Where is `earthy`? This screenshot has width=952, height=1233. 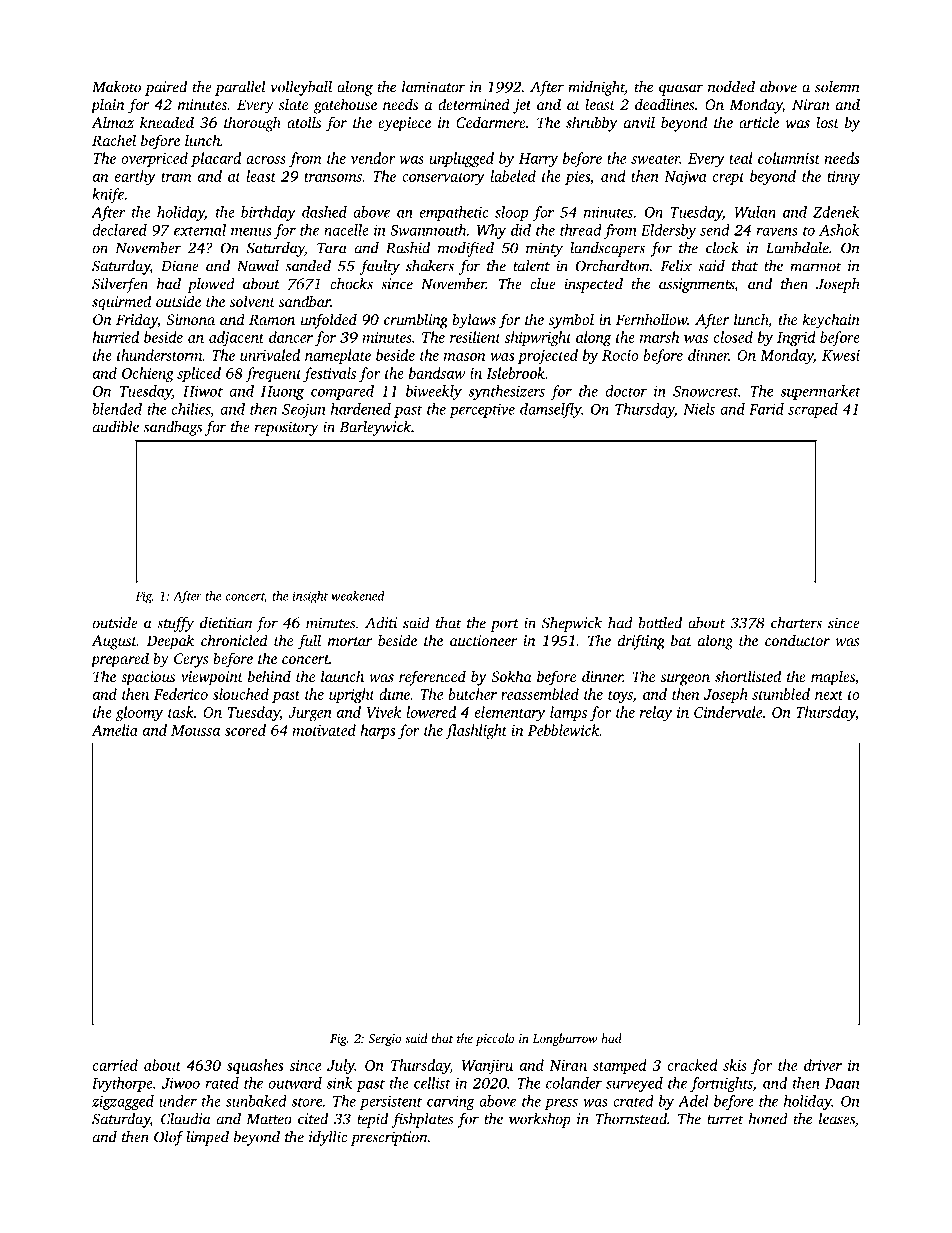 earthy is located at coordinates (135, 178).
